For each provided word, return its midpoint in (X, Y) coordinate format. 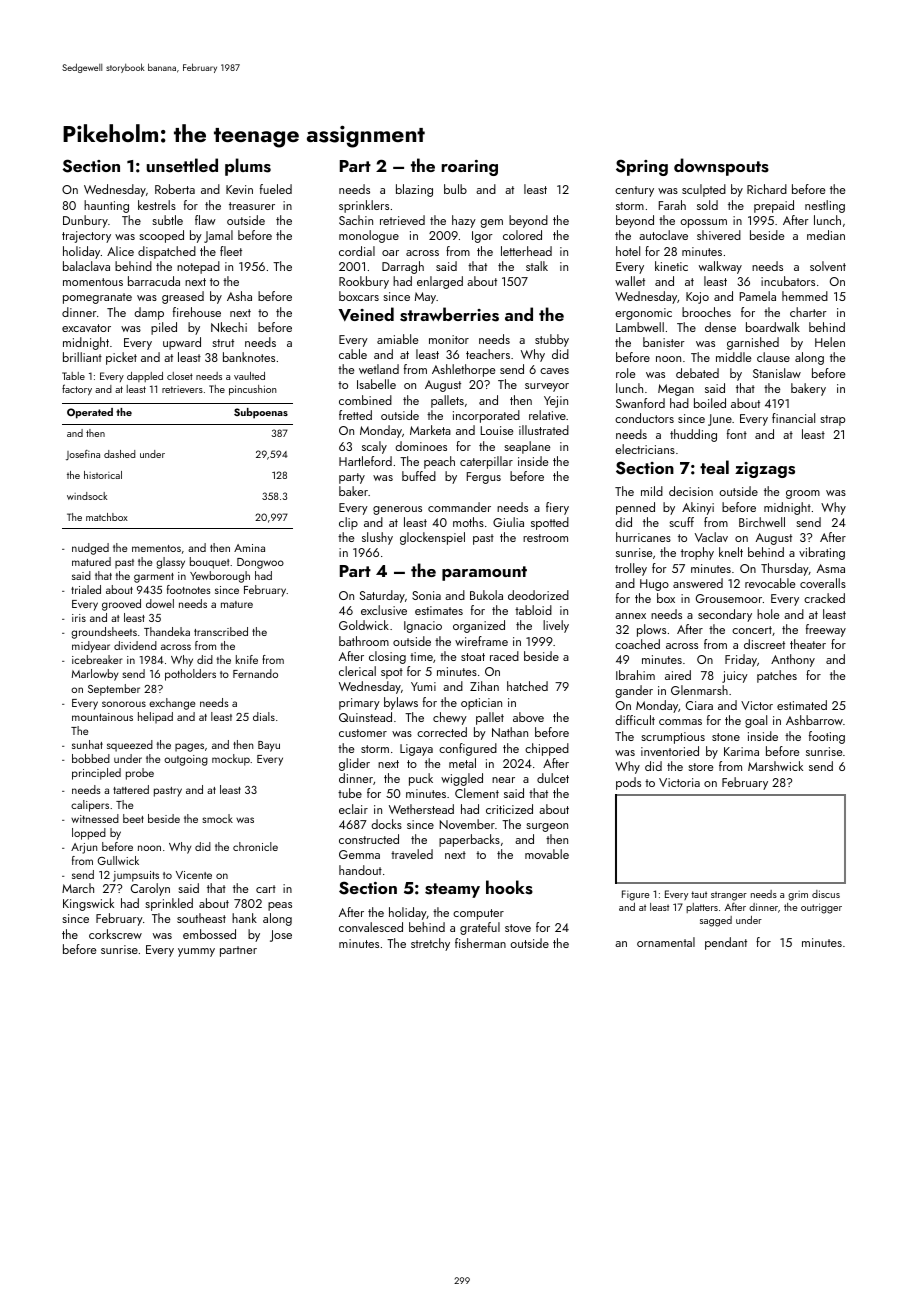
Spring (642, 167)
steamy (452, 890)
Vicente (194, 875)
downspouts (721, 167)
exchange (172, 704)
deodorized (538, 595)
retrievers (182, 389)
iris (79, 618)
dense (720, 327)
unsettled (182, 165)
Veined (366, 314)
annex (630, 616)
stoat (473, 657)
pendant (726, 943)
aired (678, 675)
